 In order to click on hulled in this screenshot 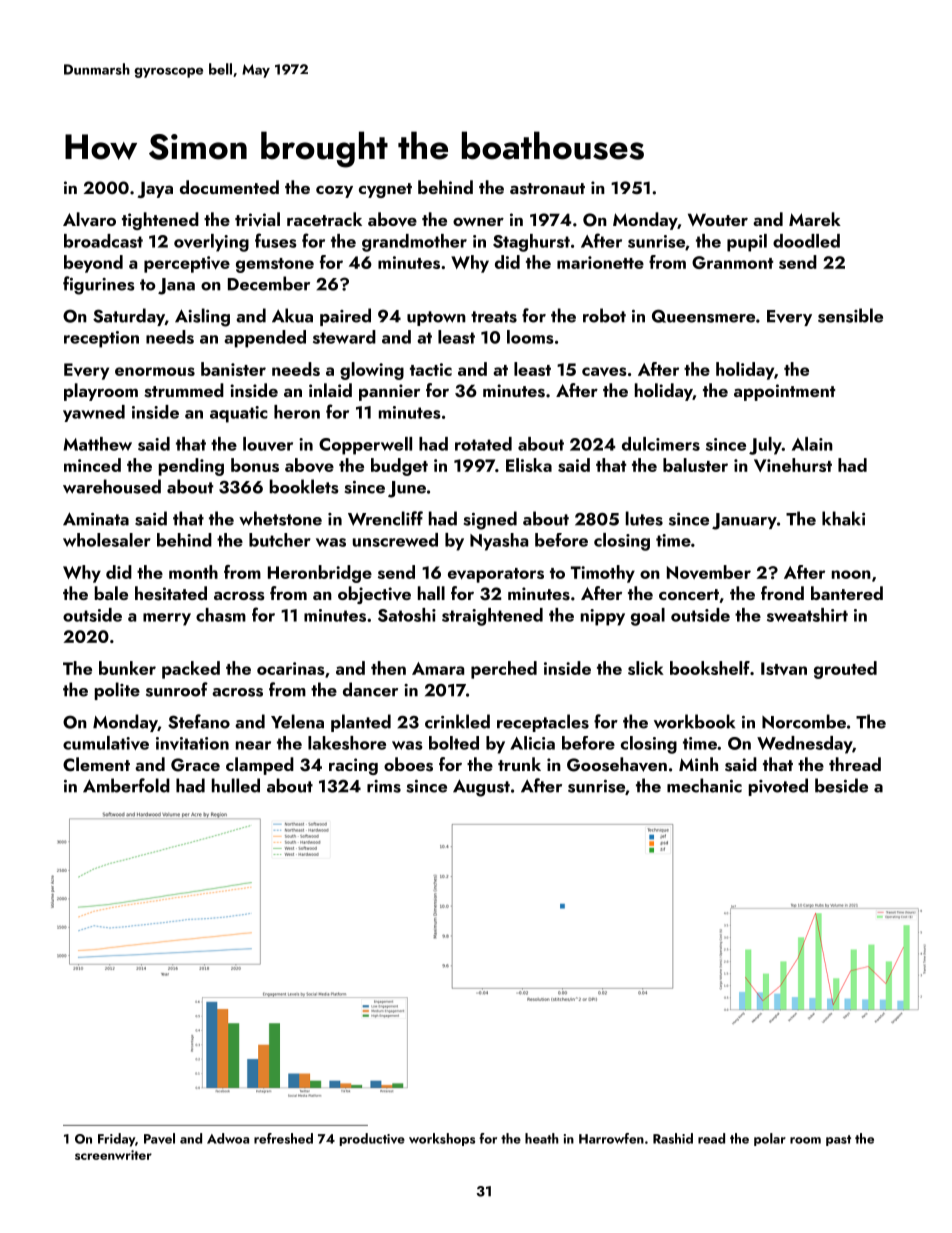, I will do `click(236, 785)`.
